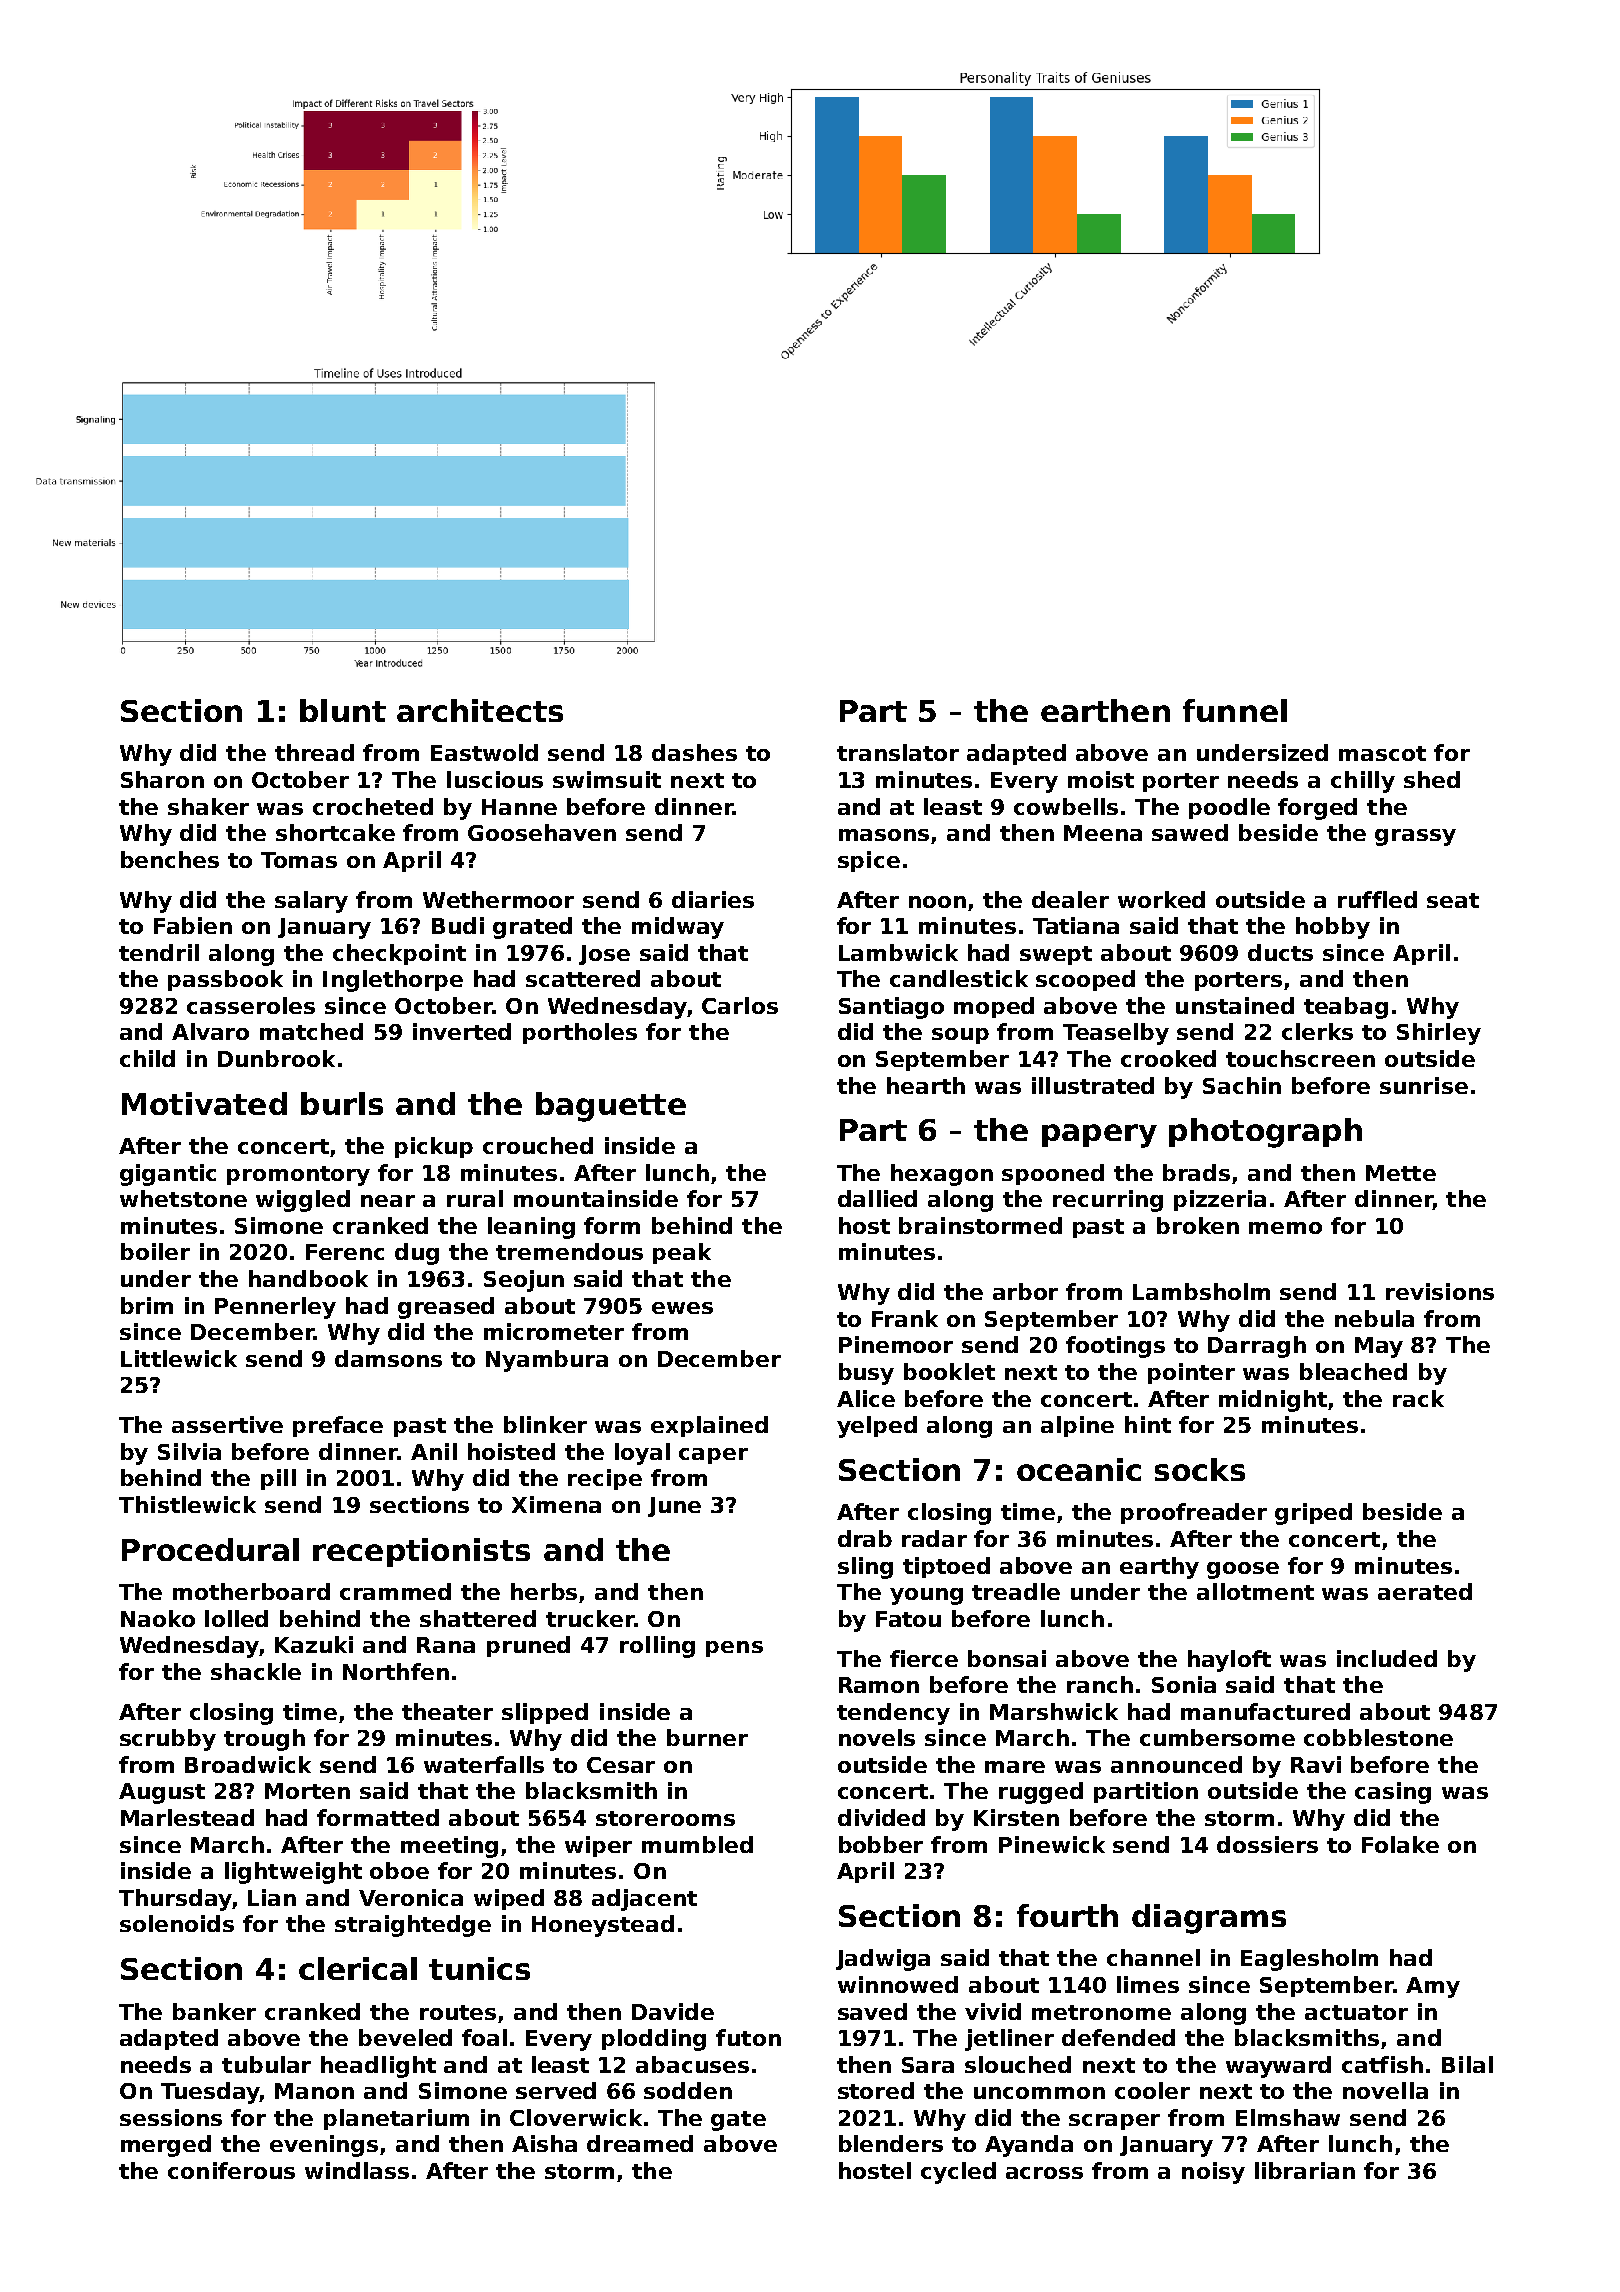 This screenshot has height=2292, width=1620. Describe the element at coordinates (1235, 710) in the screenshot. I see `funnel` at that location.
